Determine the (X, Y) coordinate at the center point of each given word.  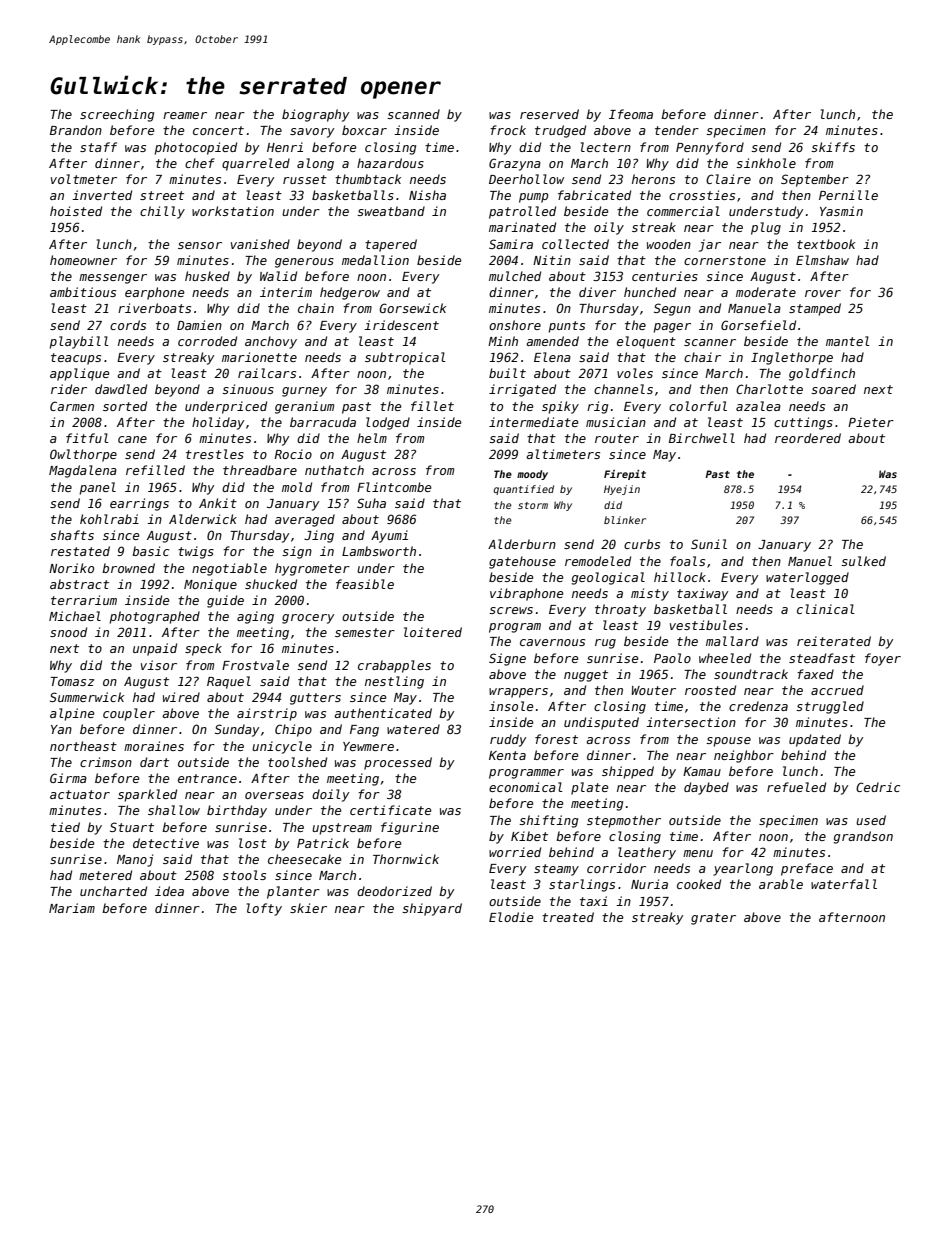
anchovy (271, 342)
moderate (766, 292)
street (162, 195)
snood (68, 632)
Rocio (293, 454)
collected (575, 244)
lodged (388, 423)
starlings (582, 885)
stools (244, 875)
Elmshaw (822, 260)
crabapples (394, 666)
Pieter (871, 422)
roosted (710, 690)
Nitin (552, 260)
